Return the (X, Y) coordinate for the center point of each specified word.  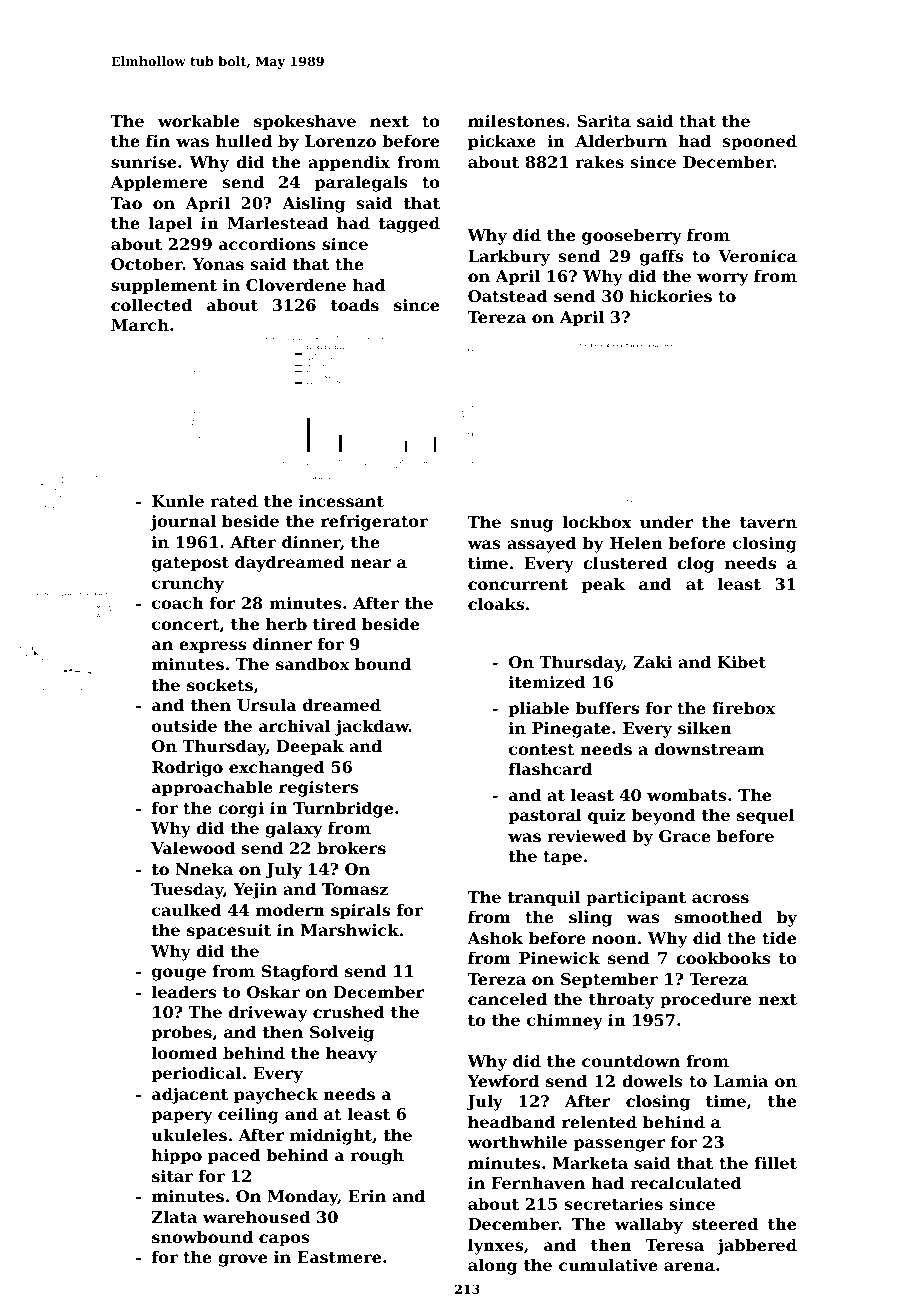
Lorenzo (340, 141)
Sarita (604, 121)
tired (334, 624)
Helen (636, 543)
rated (234, 501)
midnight (331, 1137)
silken (705, 728)
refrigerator (374, 523)
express (212, 647)
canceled (507, 999)
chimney (565, 1022)
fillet (775, 1163)
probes (182, 1034)
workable (198, 121)
